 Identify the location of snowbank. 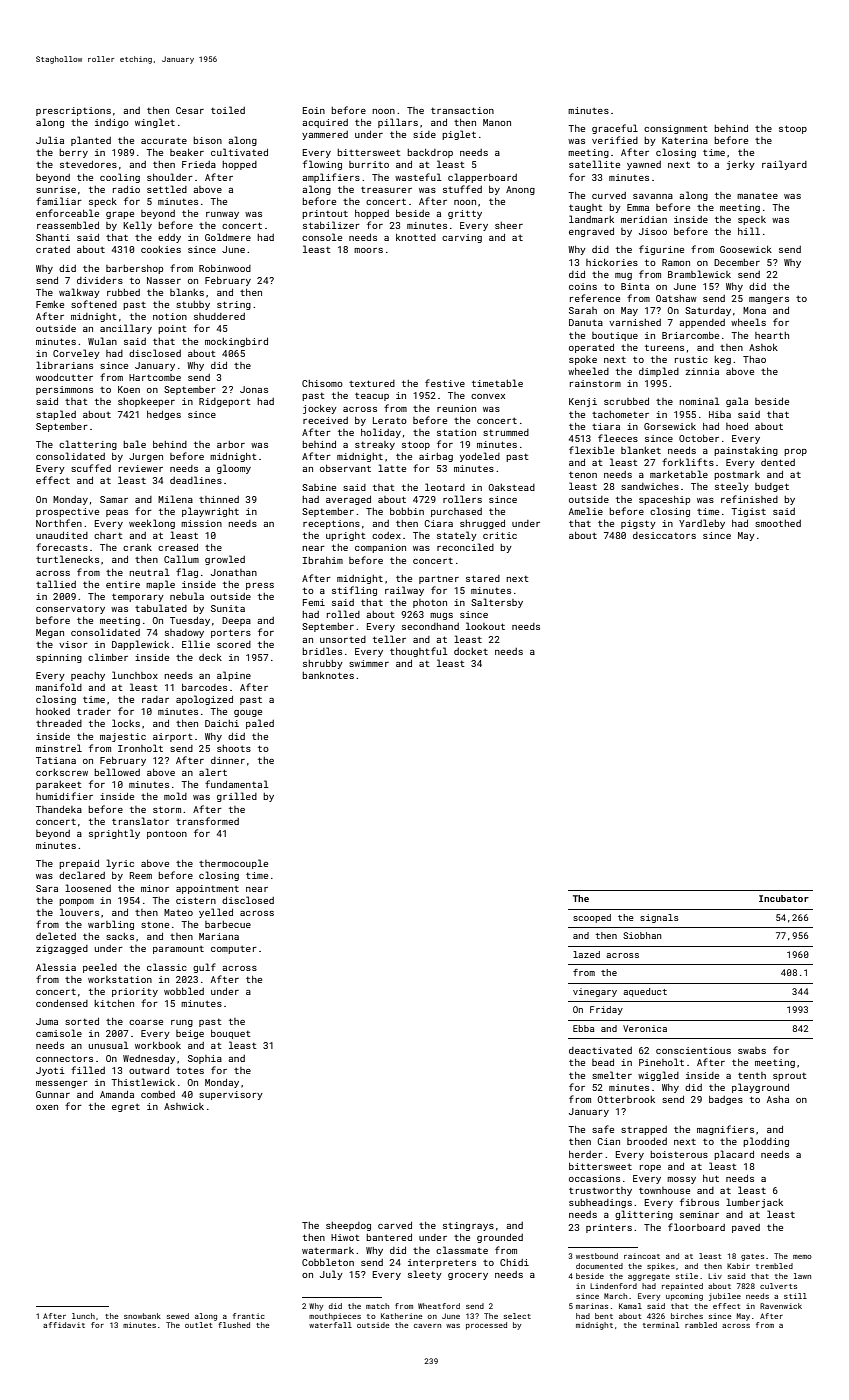
(142, 1316).
